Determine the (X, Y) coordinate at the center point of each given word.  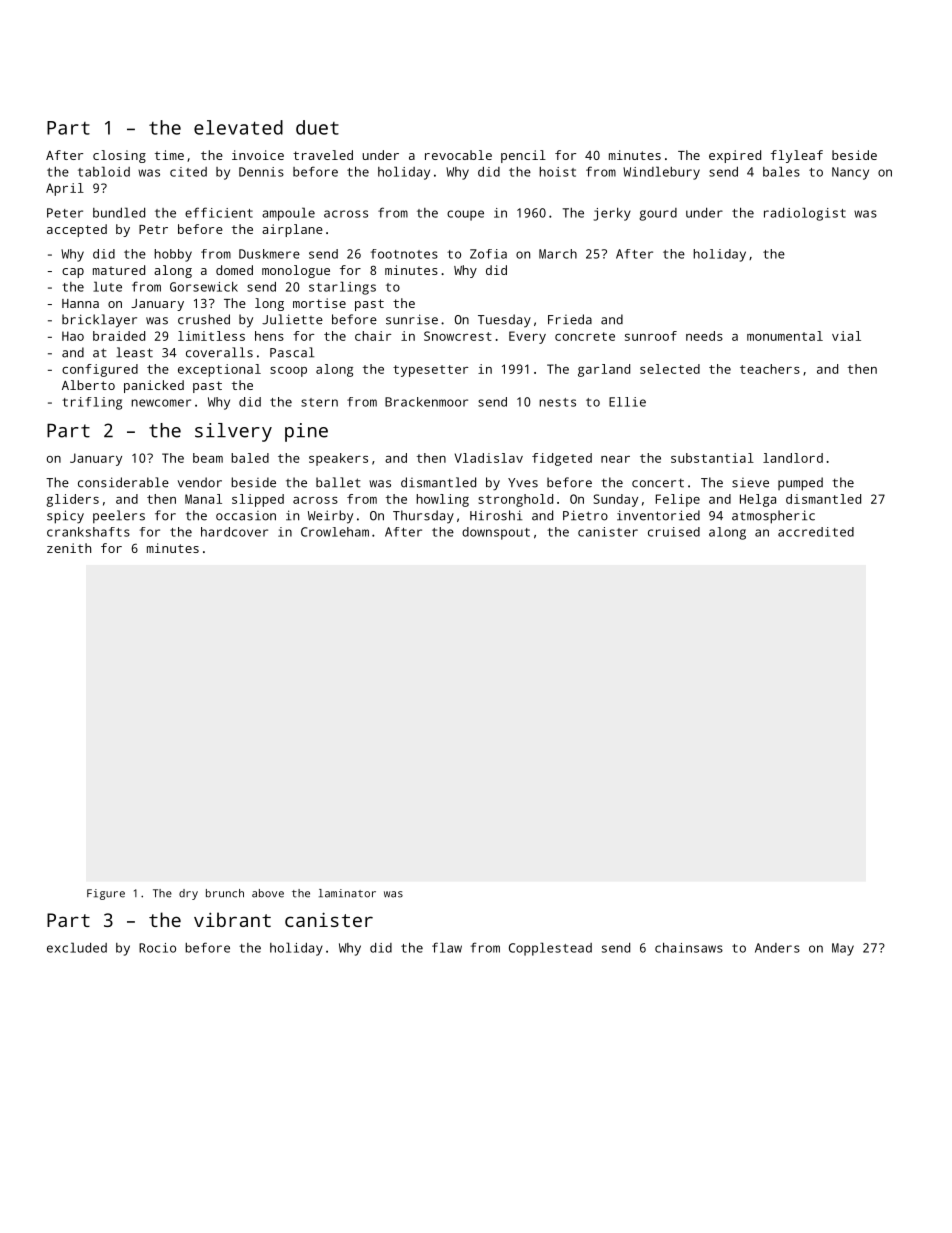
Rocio (157, 948)
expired (735, 156)
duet (317, 127)
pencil (523, 156)
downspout (496, 533)
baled (250, 458)
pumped (800, 484)
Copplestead (550, 949)
